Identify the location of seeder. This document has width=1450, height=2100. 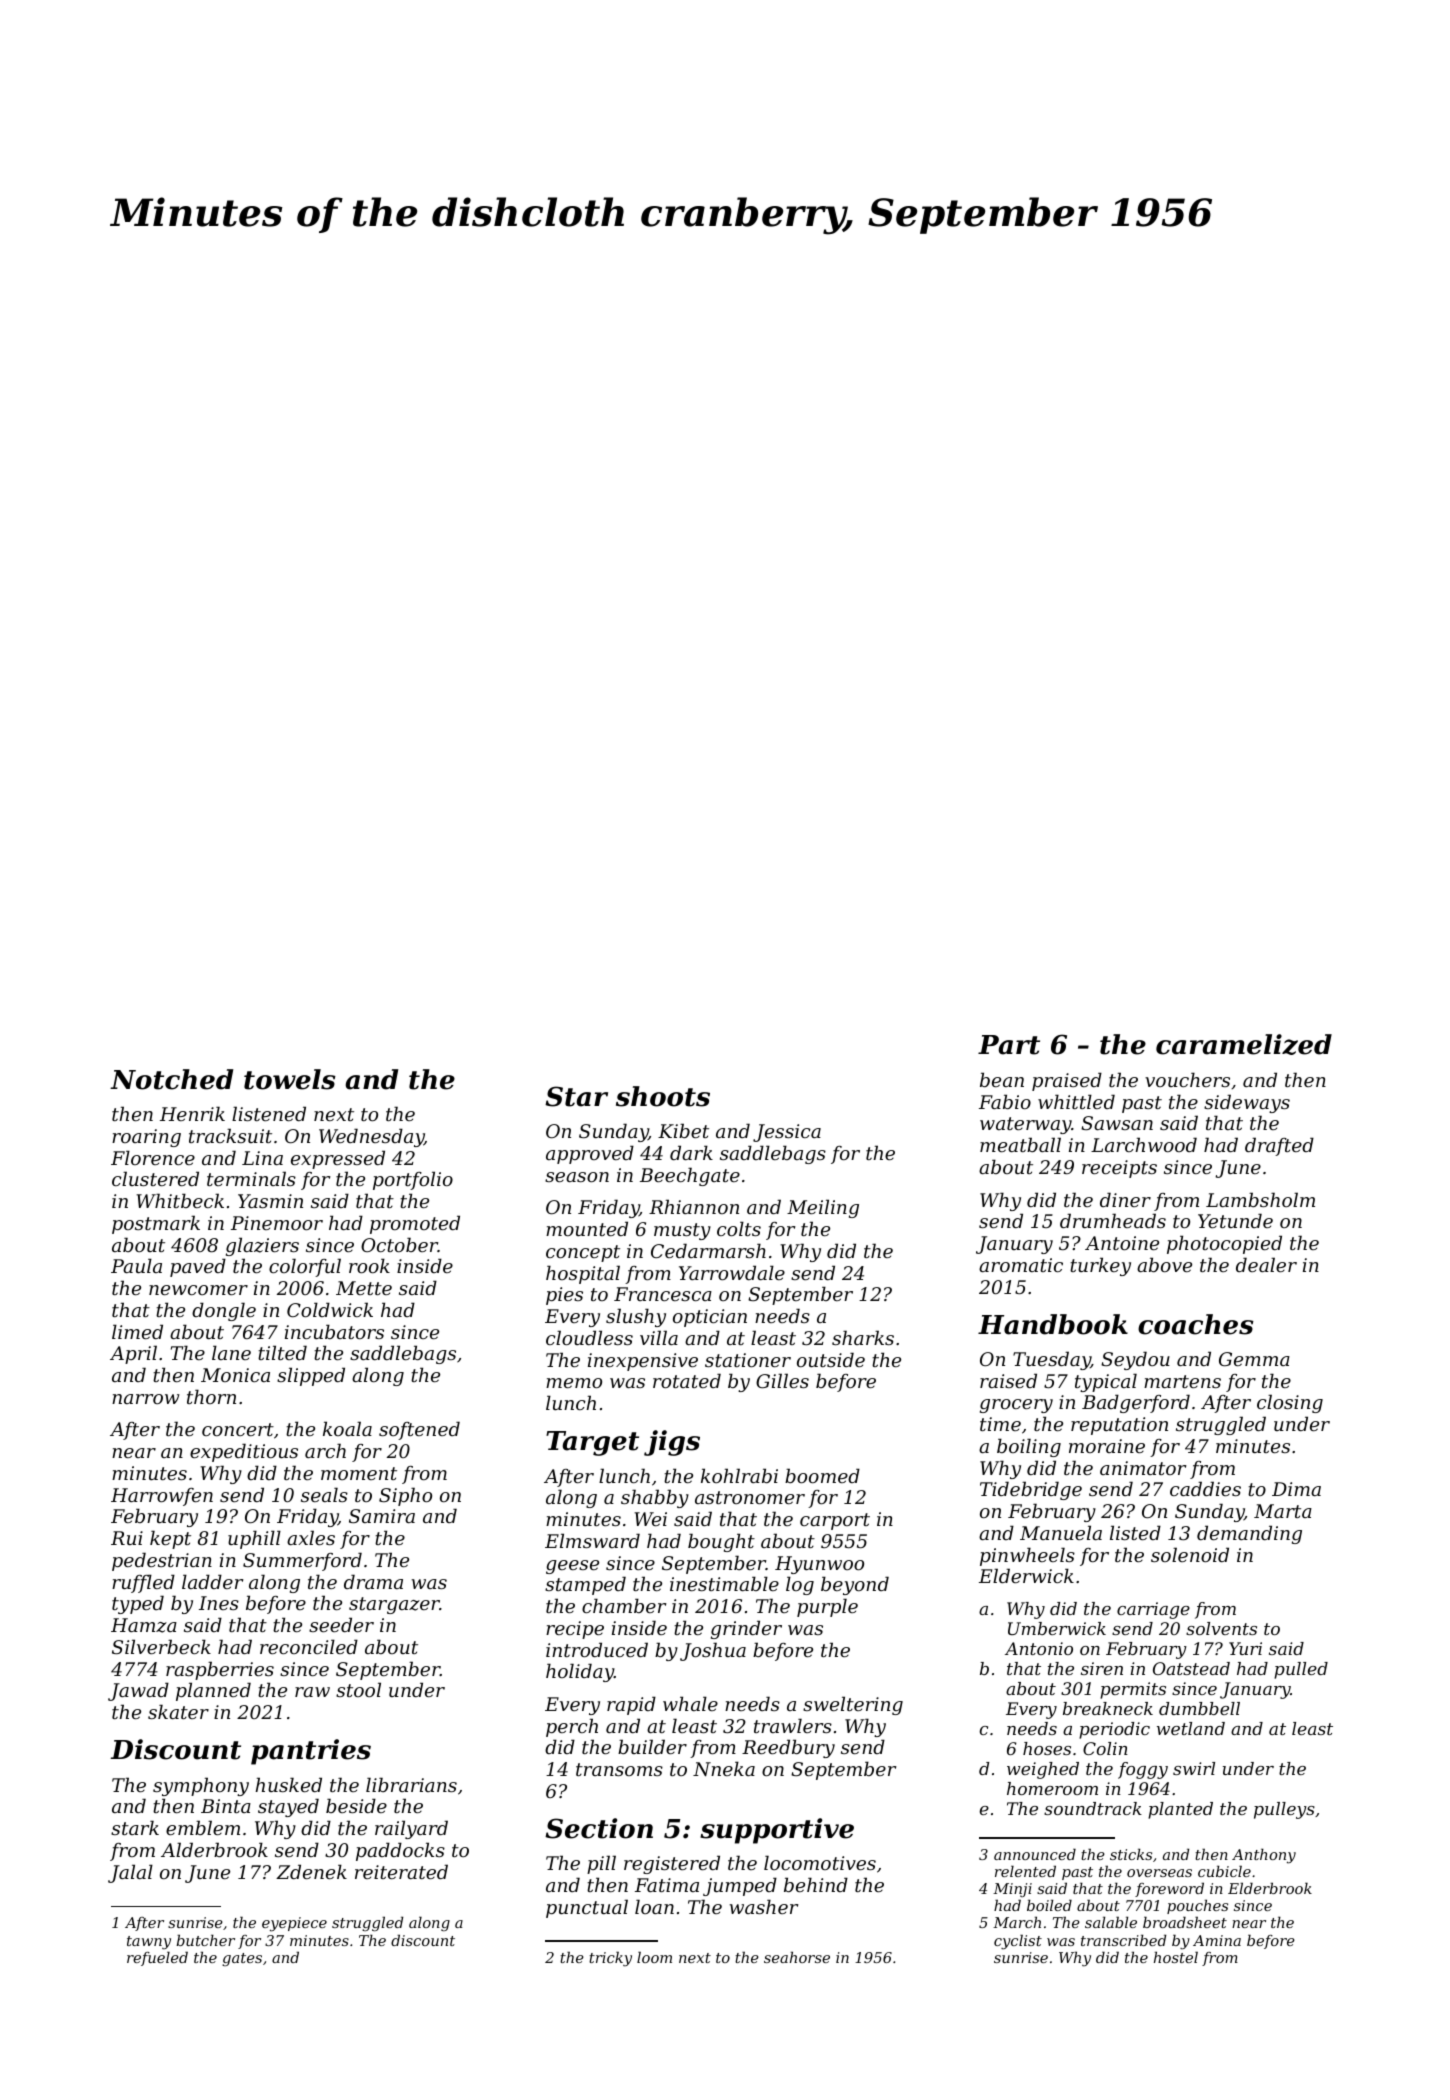
(341, 1624).
